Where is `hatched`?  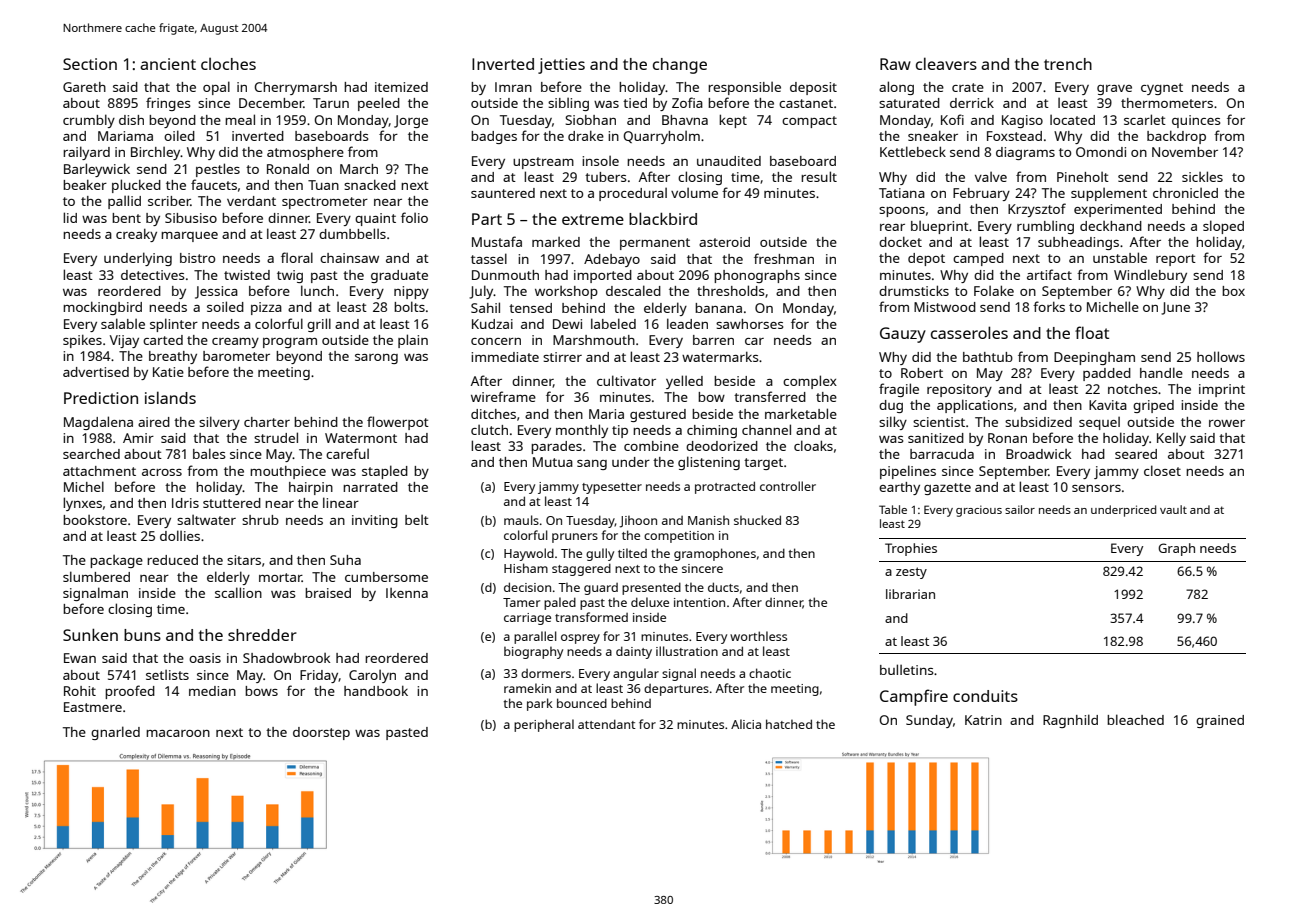 hatched is located at coordinates (789, 724).
